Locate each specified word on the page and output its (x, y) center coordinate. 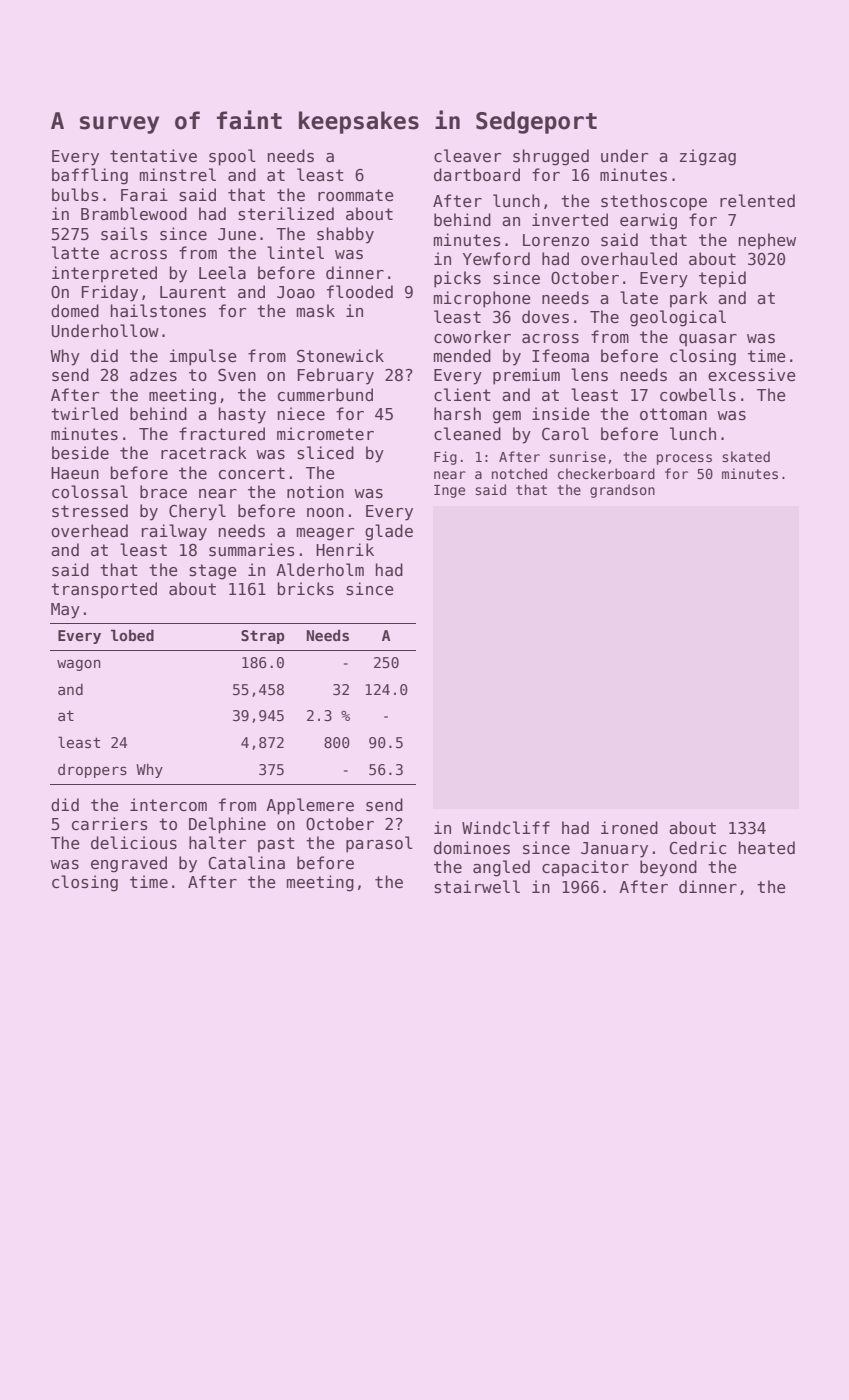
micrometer (325, 434)
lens (589, 375)
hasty (242, 415)
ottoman (673, 414)
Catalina (246, 863)
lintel (295, 252)
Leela (222, 273)
